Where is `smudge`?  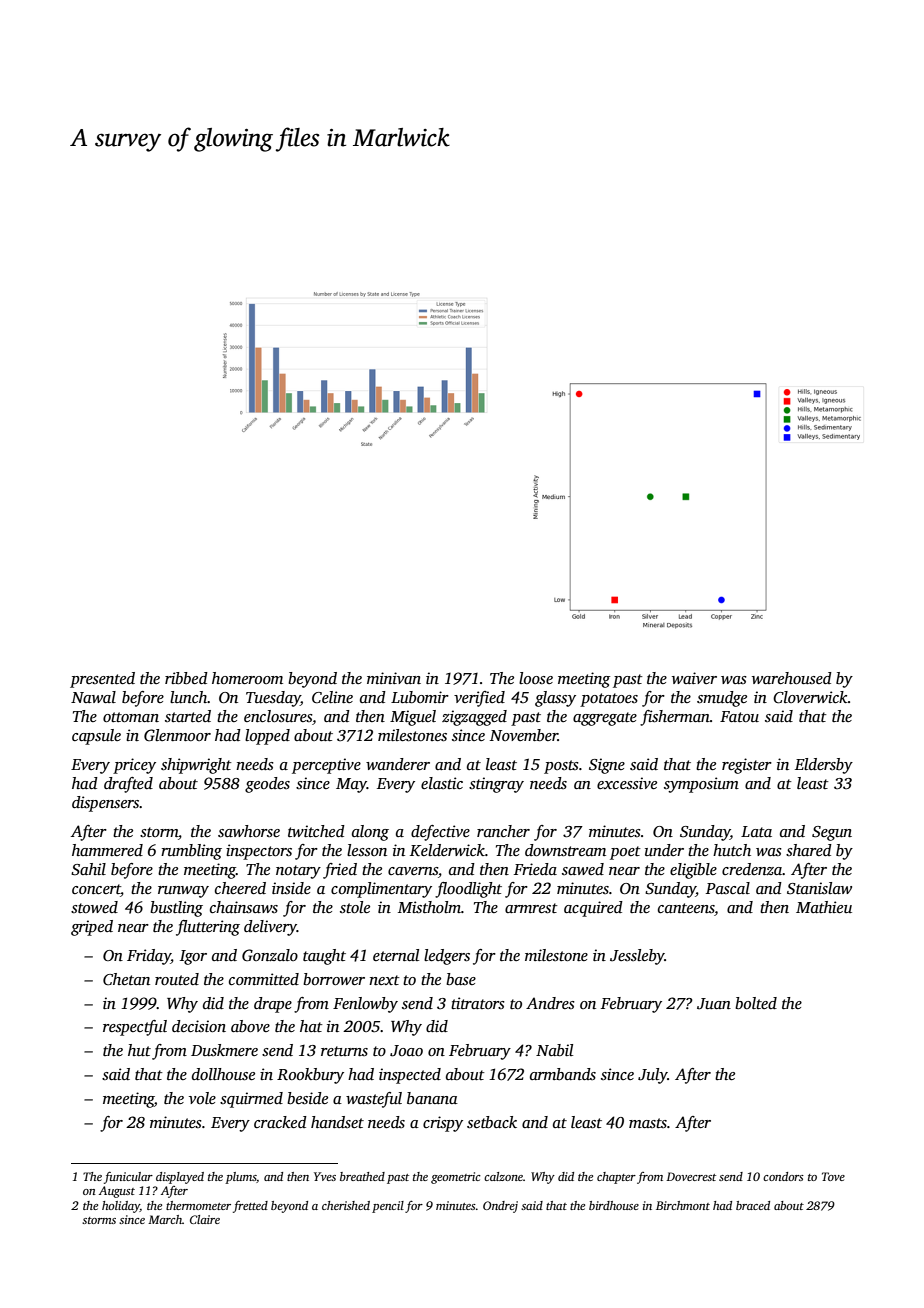 smudge is located at coordinates (722, 699).
